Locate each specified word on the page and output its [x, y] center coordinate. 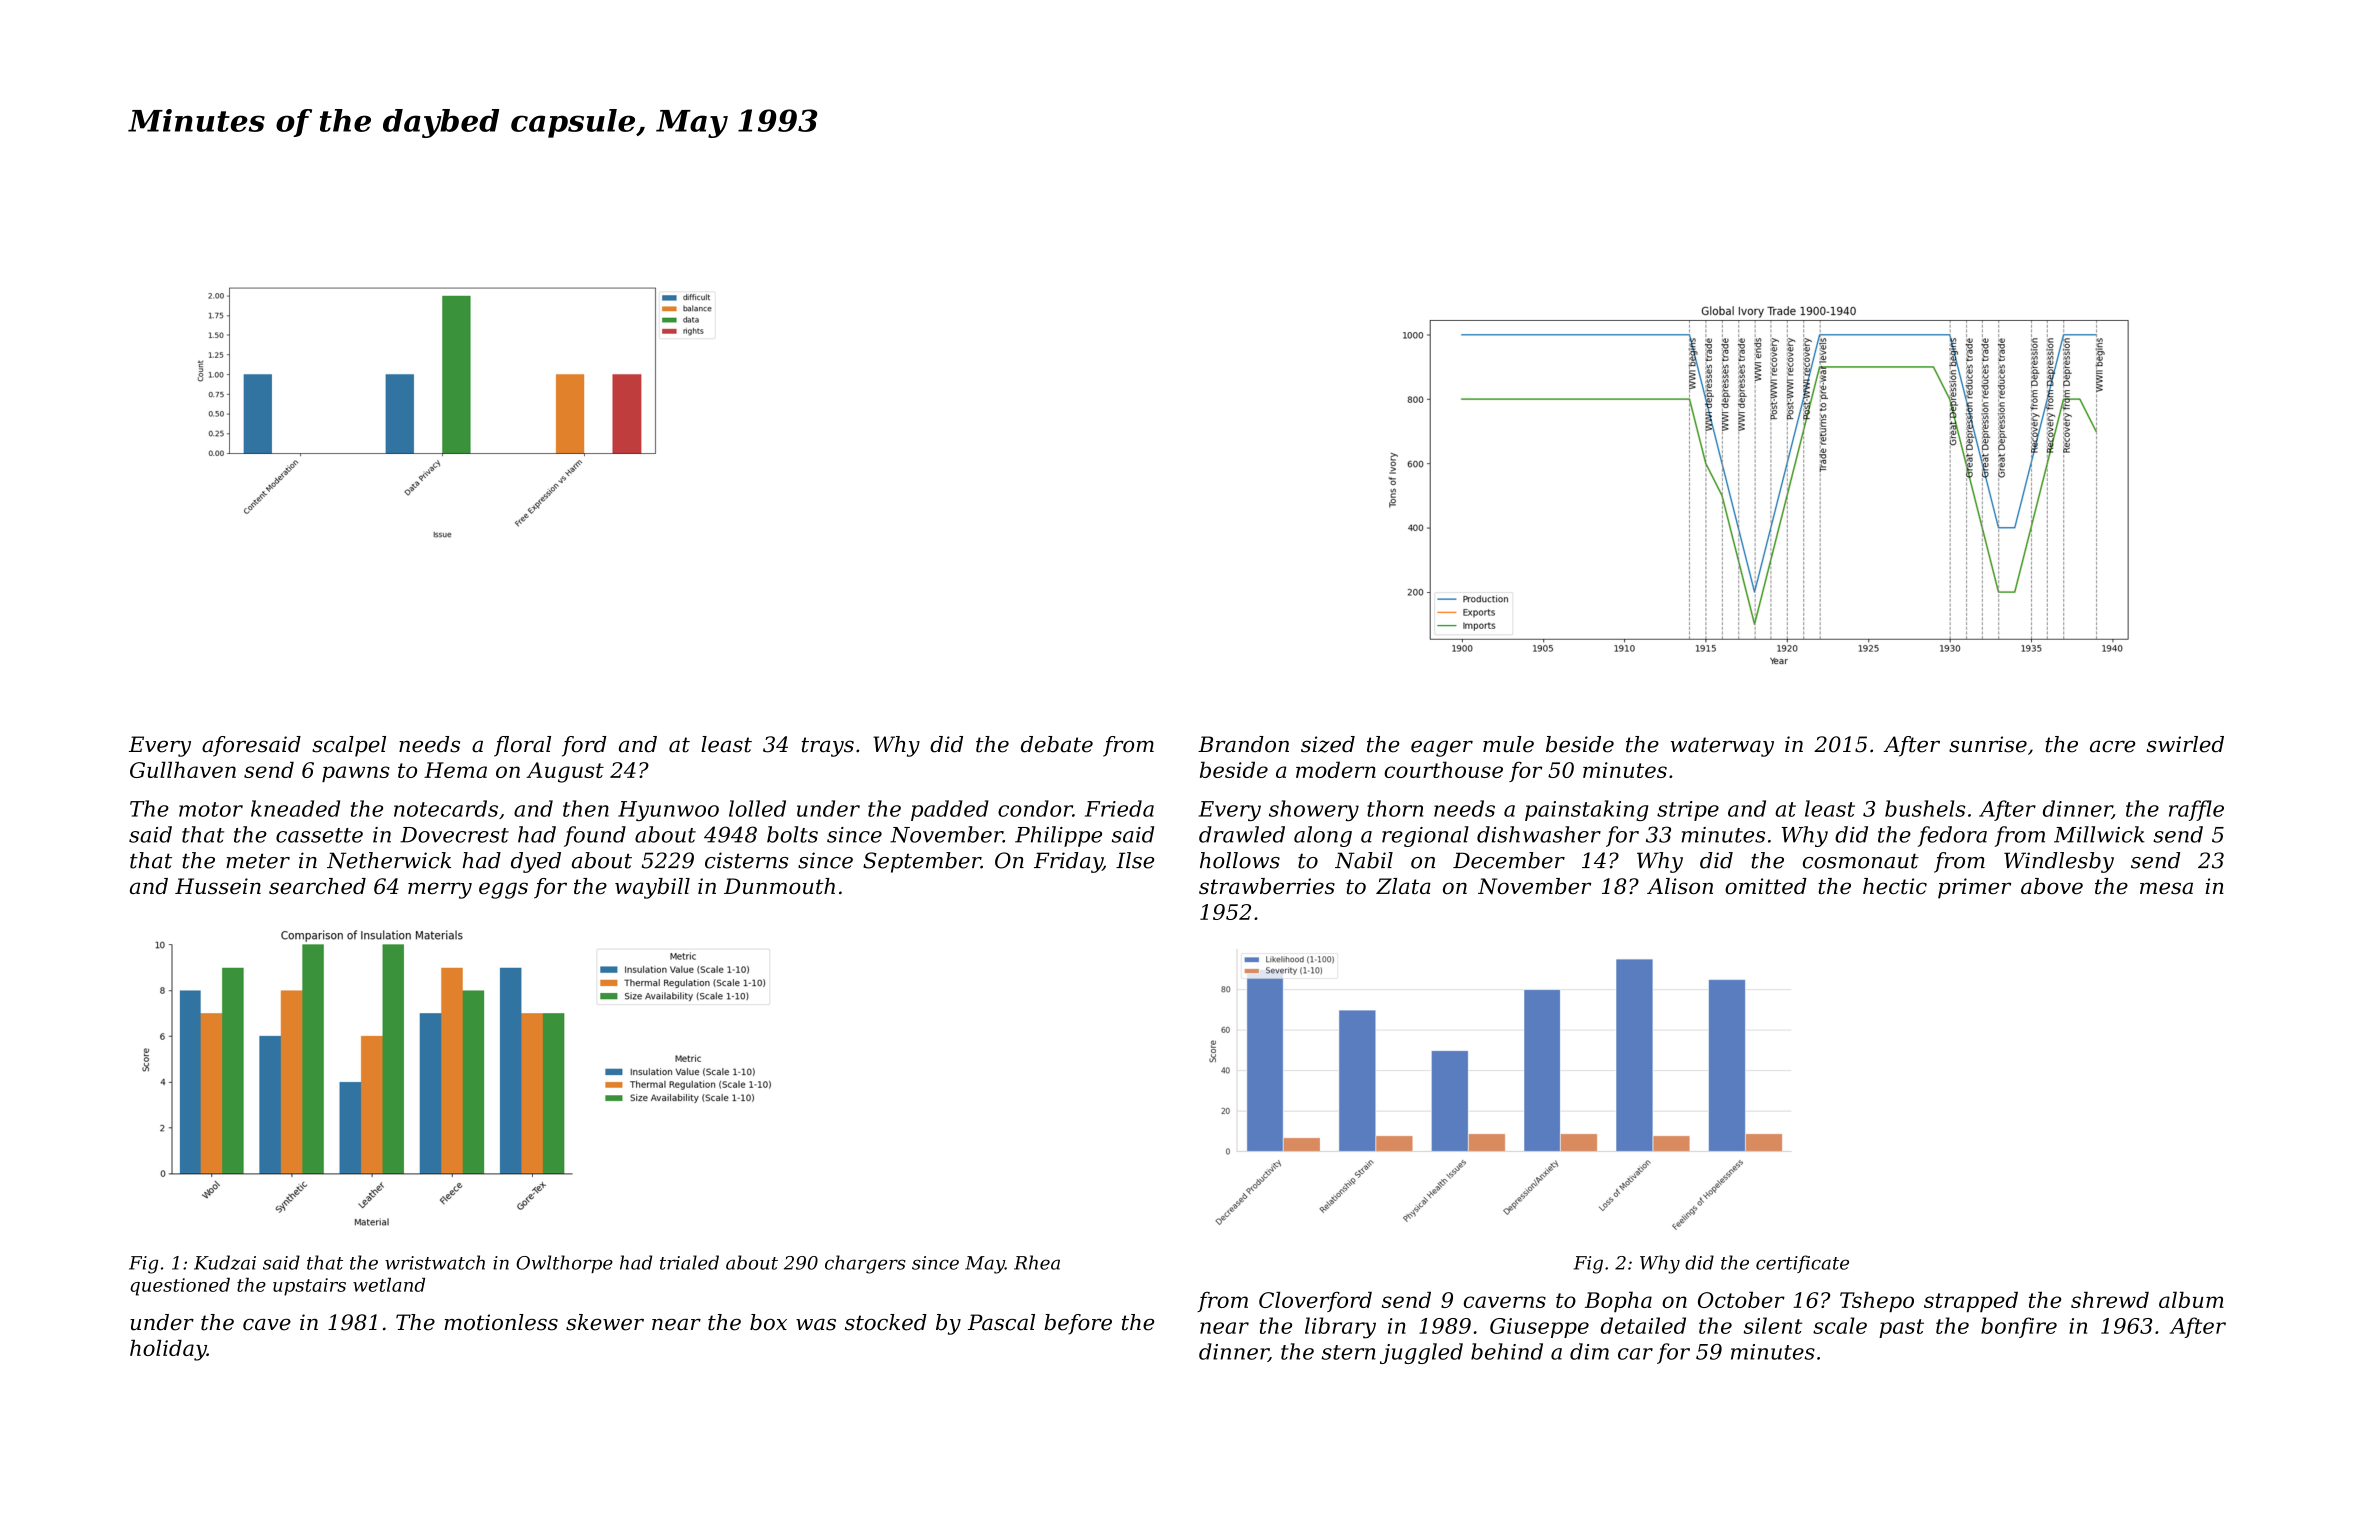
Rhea [1037, 1262]
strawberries [1267, 886]
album [2191, 1300]
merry [440, 890]
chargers [865, 1264]
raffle [2196, 810]
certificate [1802, 1264]
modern [1336, 769]
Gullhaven [183, 769]
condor [1035, 808]
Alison [1680, 886]
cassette [319, 835]
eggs [503, 890]
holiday [168, 1350]
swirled [2185, 744]
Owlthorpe [564, 1264]
